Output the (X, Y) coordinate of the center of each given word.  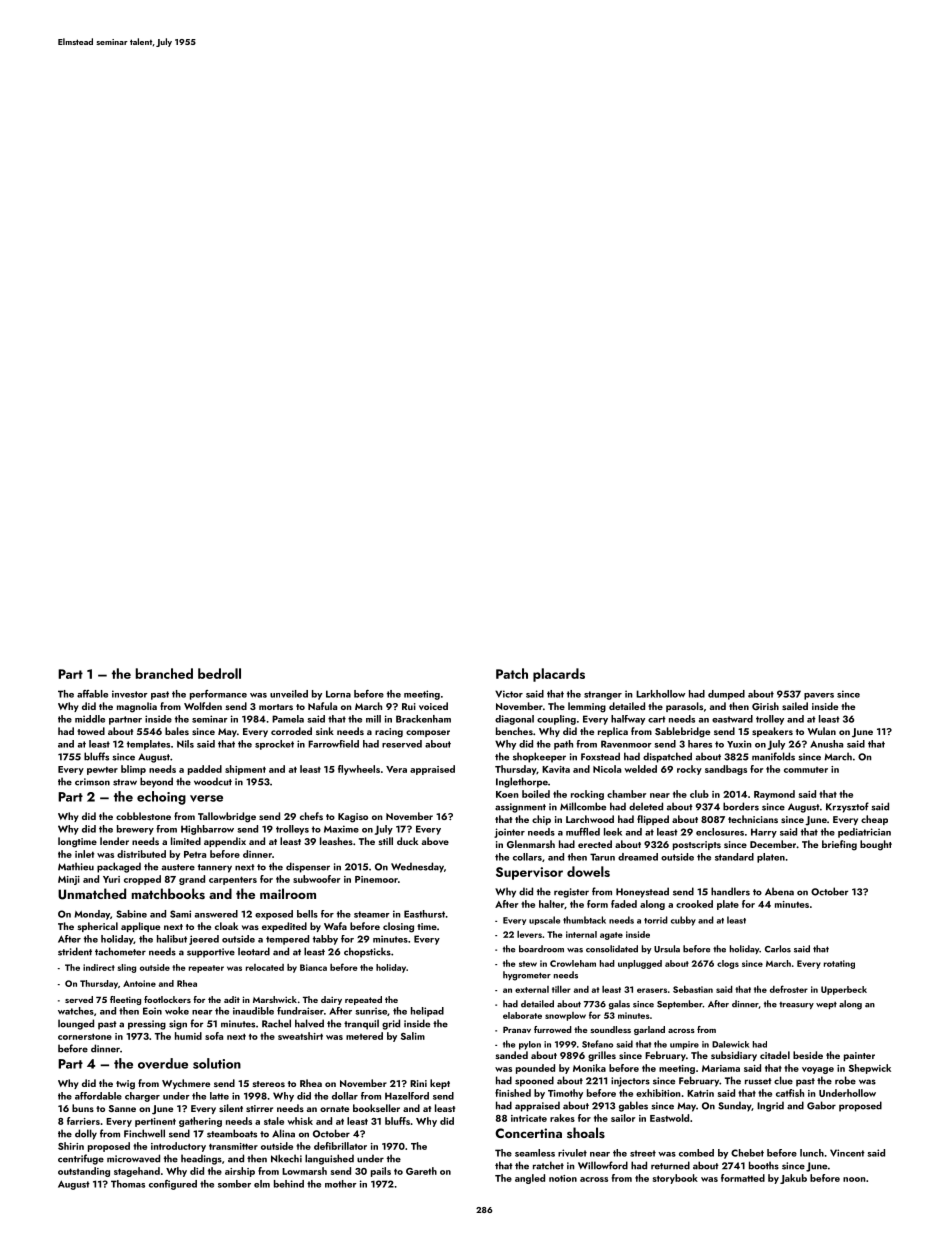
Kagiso (353, 818)
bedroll (219, 673)
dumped (726, 695)
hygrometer (527, 976)
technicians (753, 819)
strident (75, 951)
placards (559, 675)
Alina (283, 1133)
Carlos (778, 949)
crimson (92, 782)
